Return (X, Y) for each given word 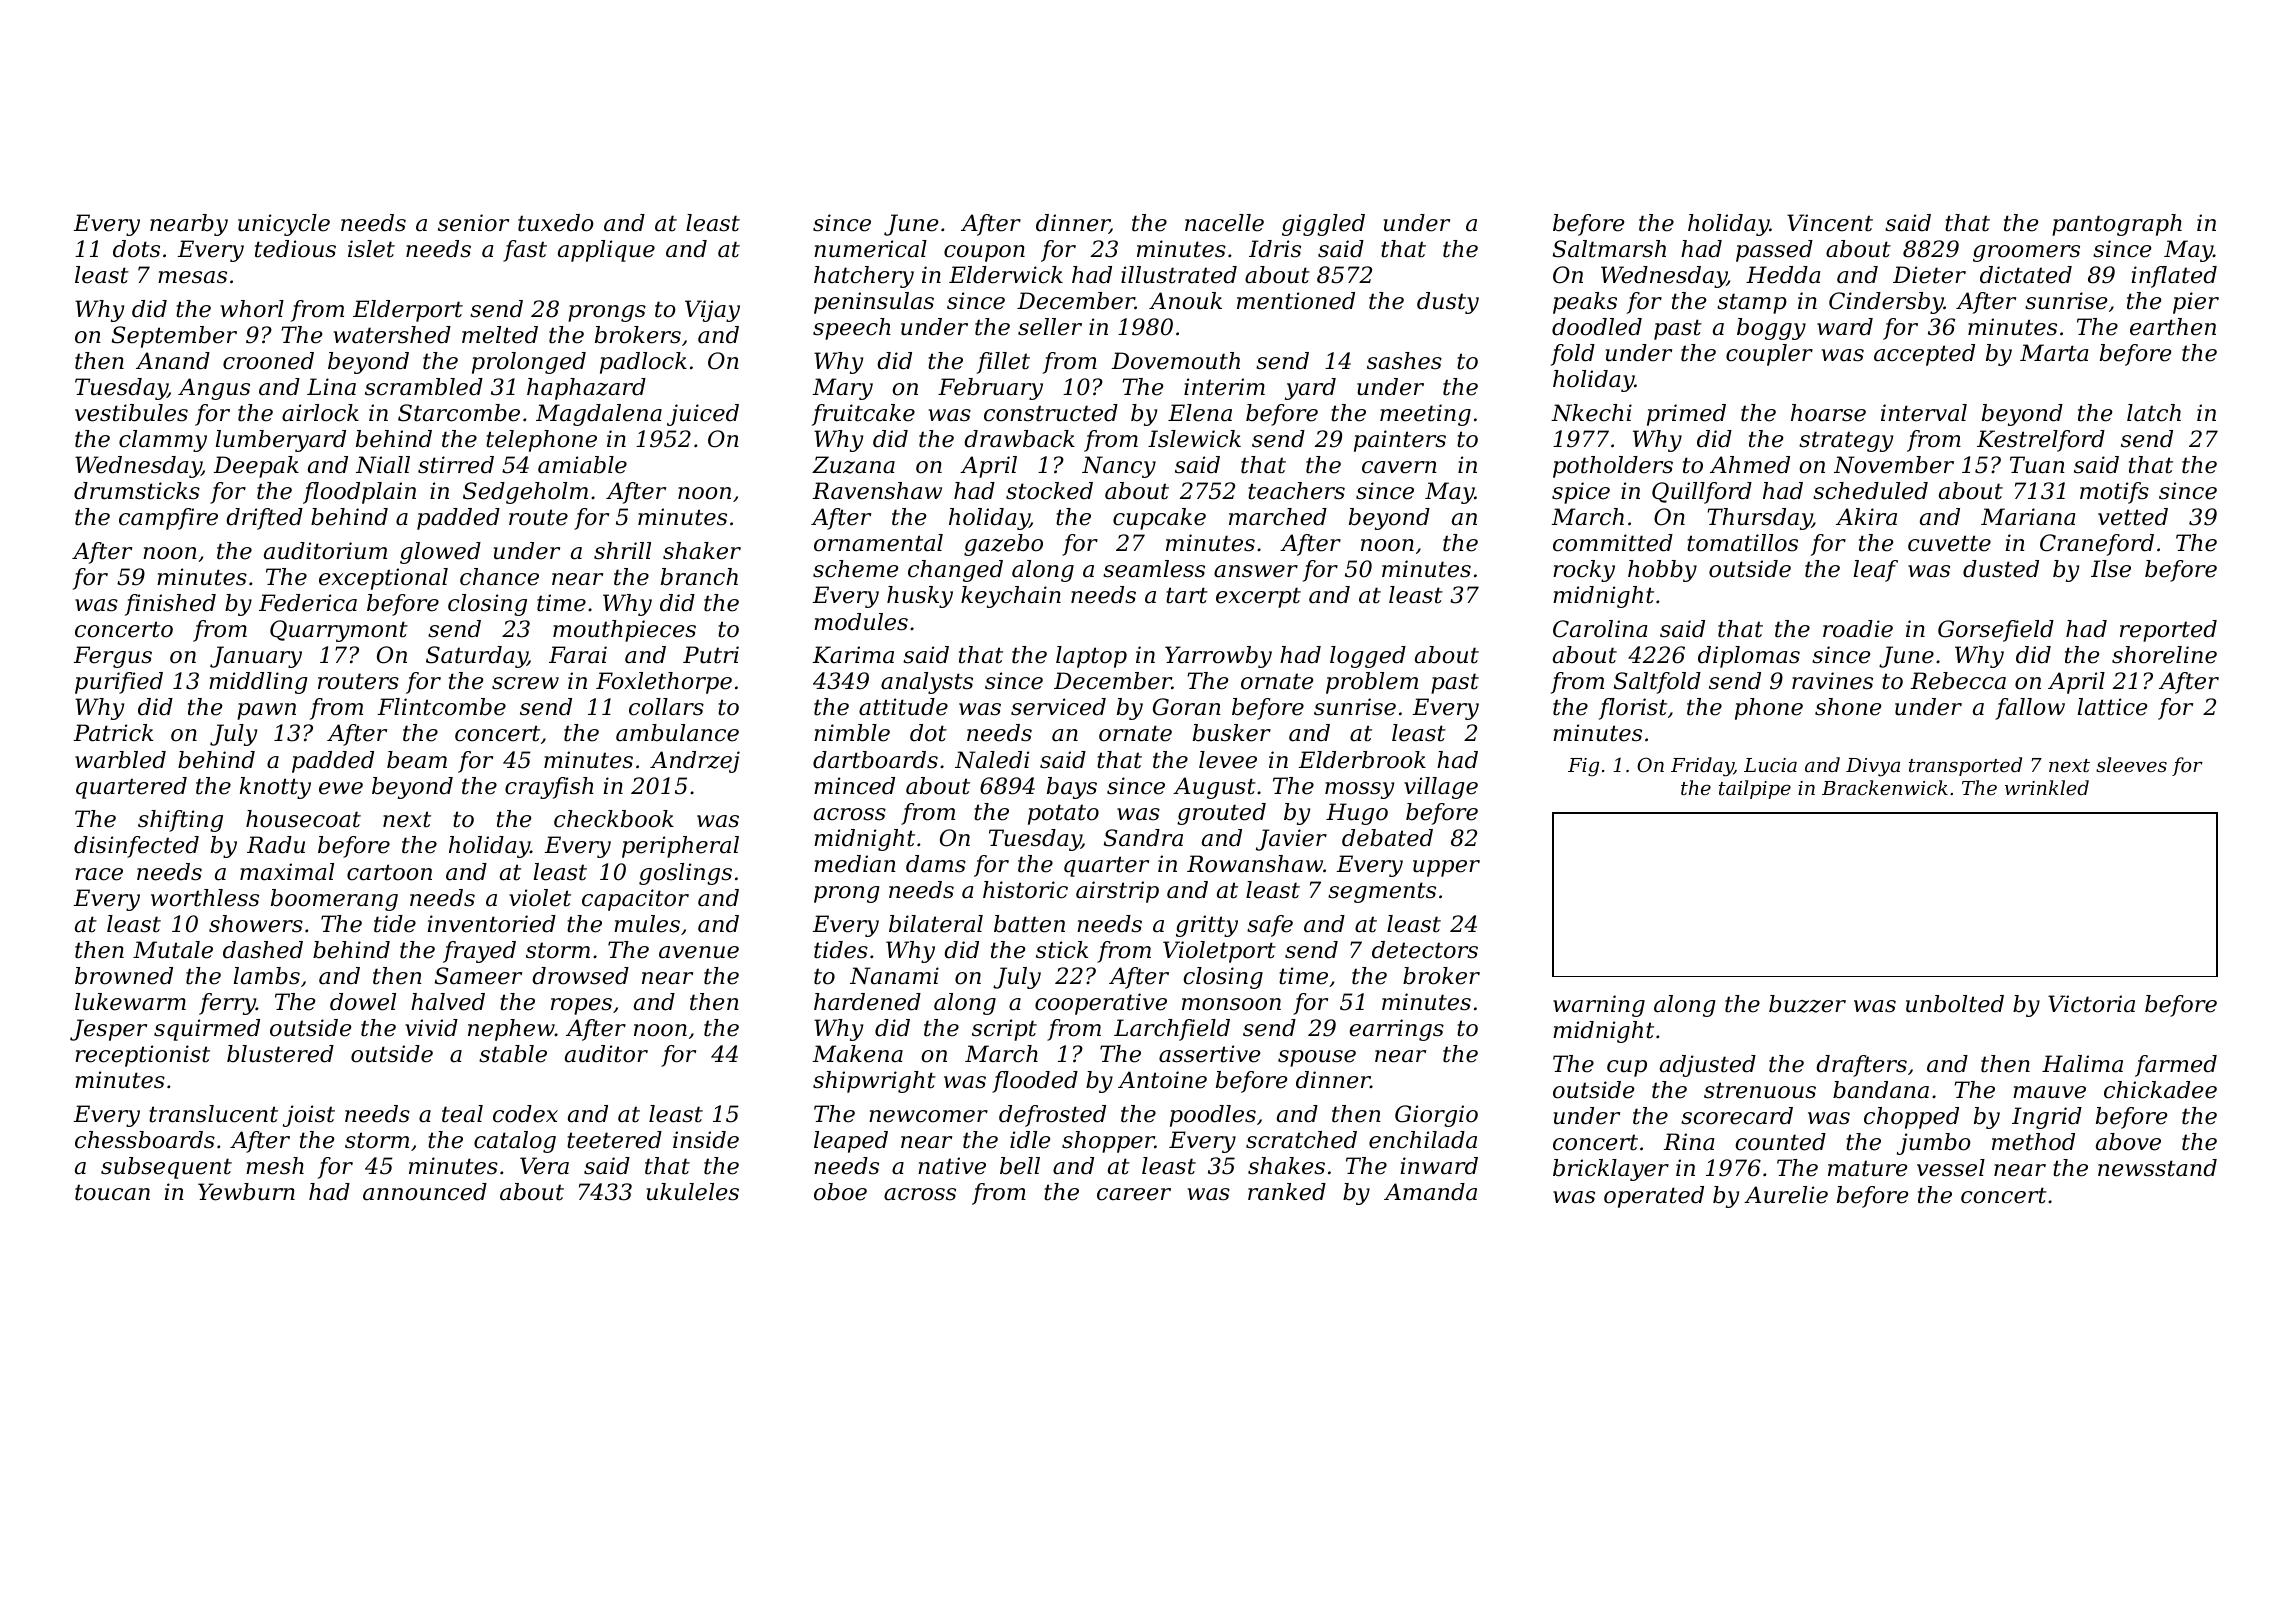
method (2033, 1142)
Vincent (1830, 223)
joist (309, 1116)
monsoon (1231, 1004)
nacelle (1224, 223)
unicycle (284, 225)
